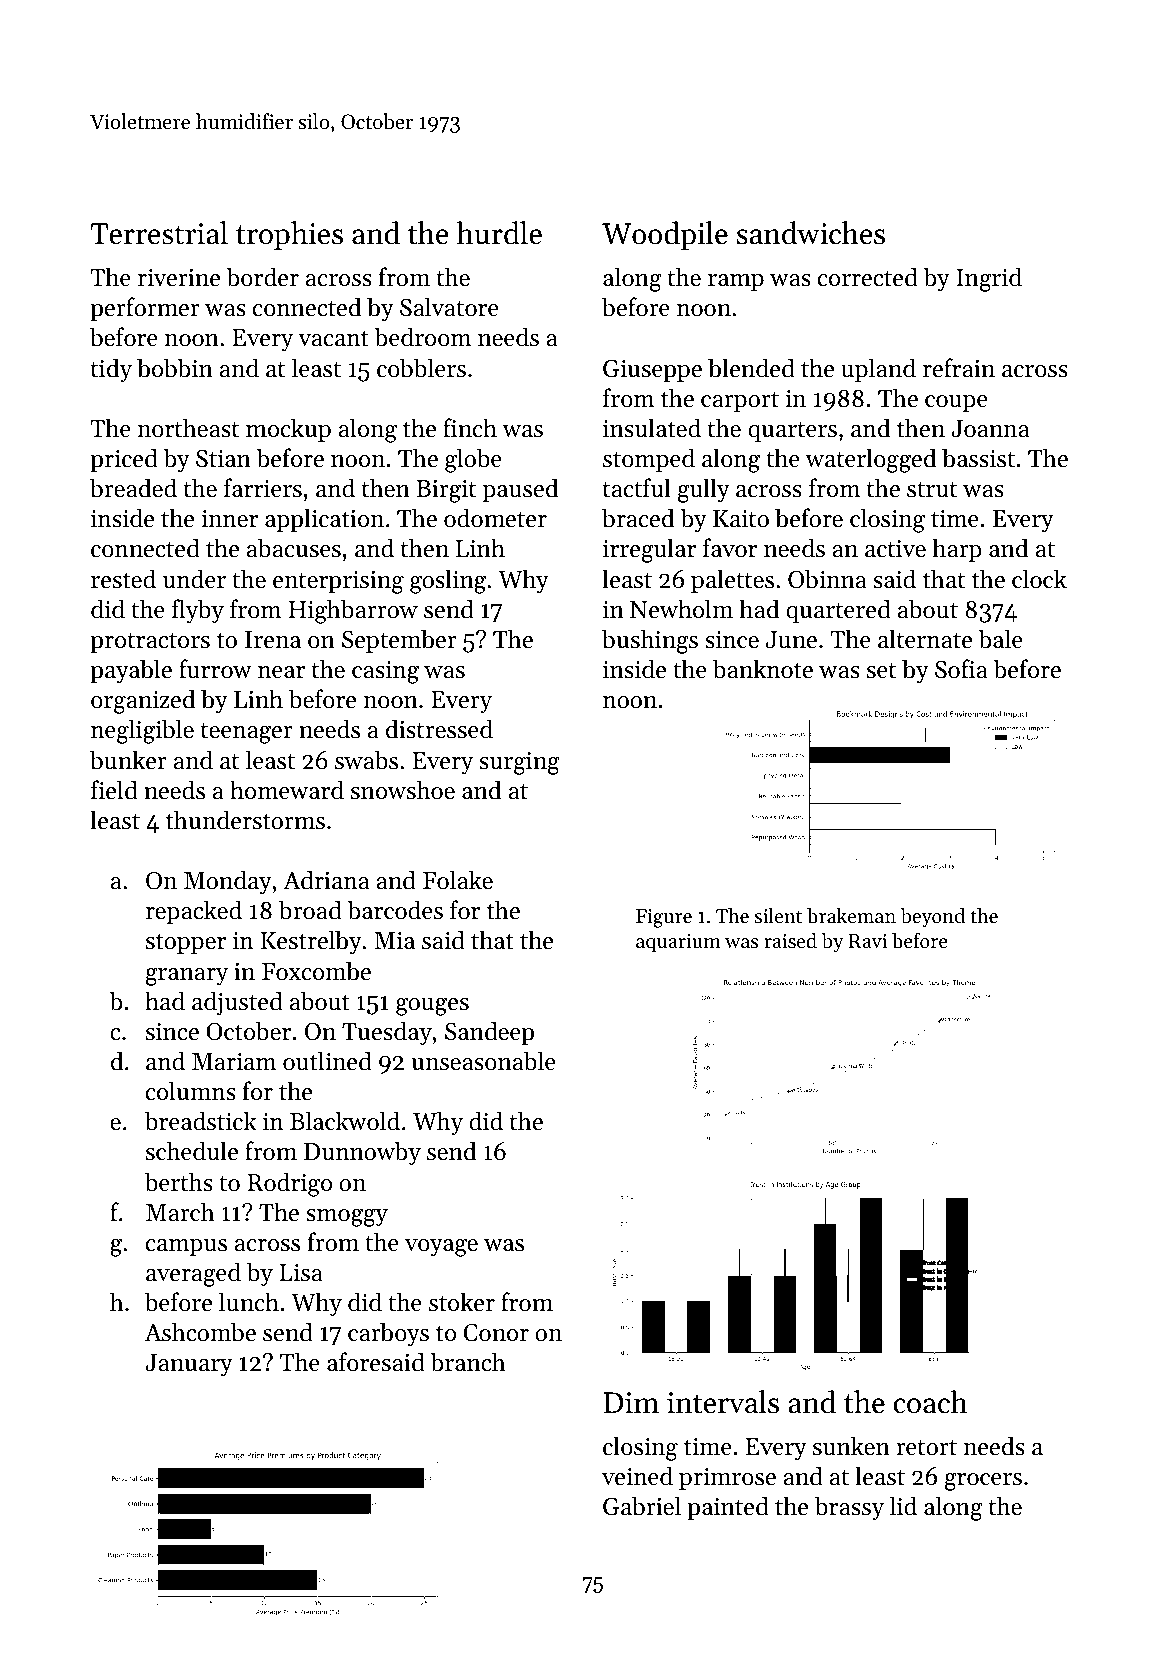 The height and width of the screenshot is (1654, 1165). Describe the element at coordinates (441, 1248) in the screenshot. I see `voyage` at that location.
